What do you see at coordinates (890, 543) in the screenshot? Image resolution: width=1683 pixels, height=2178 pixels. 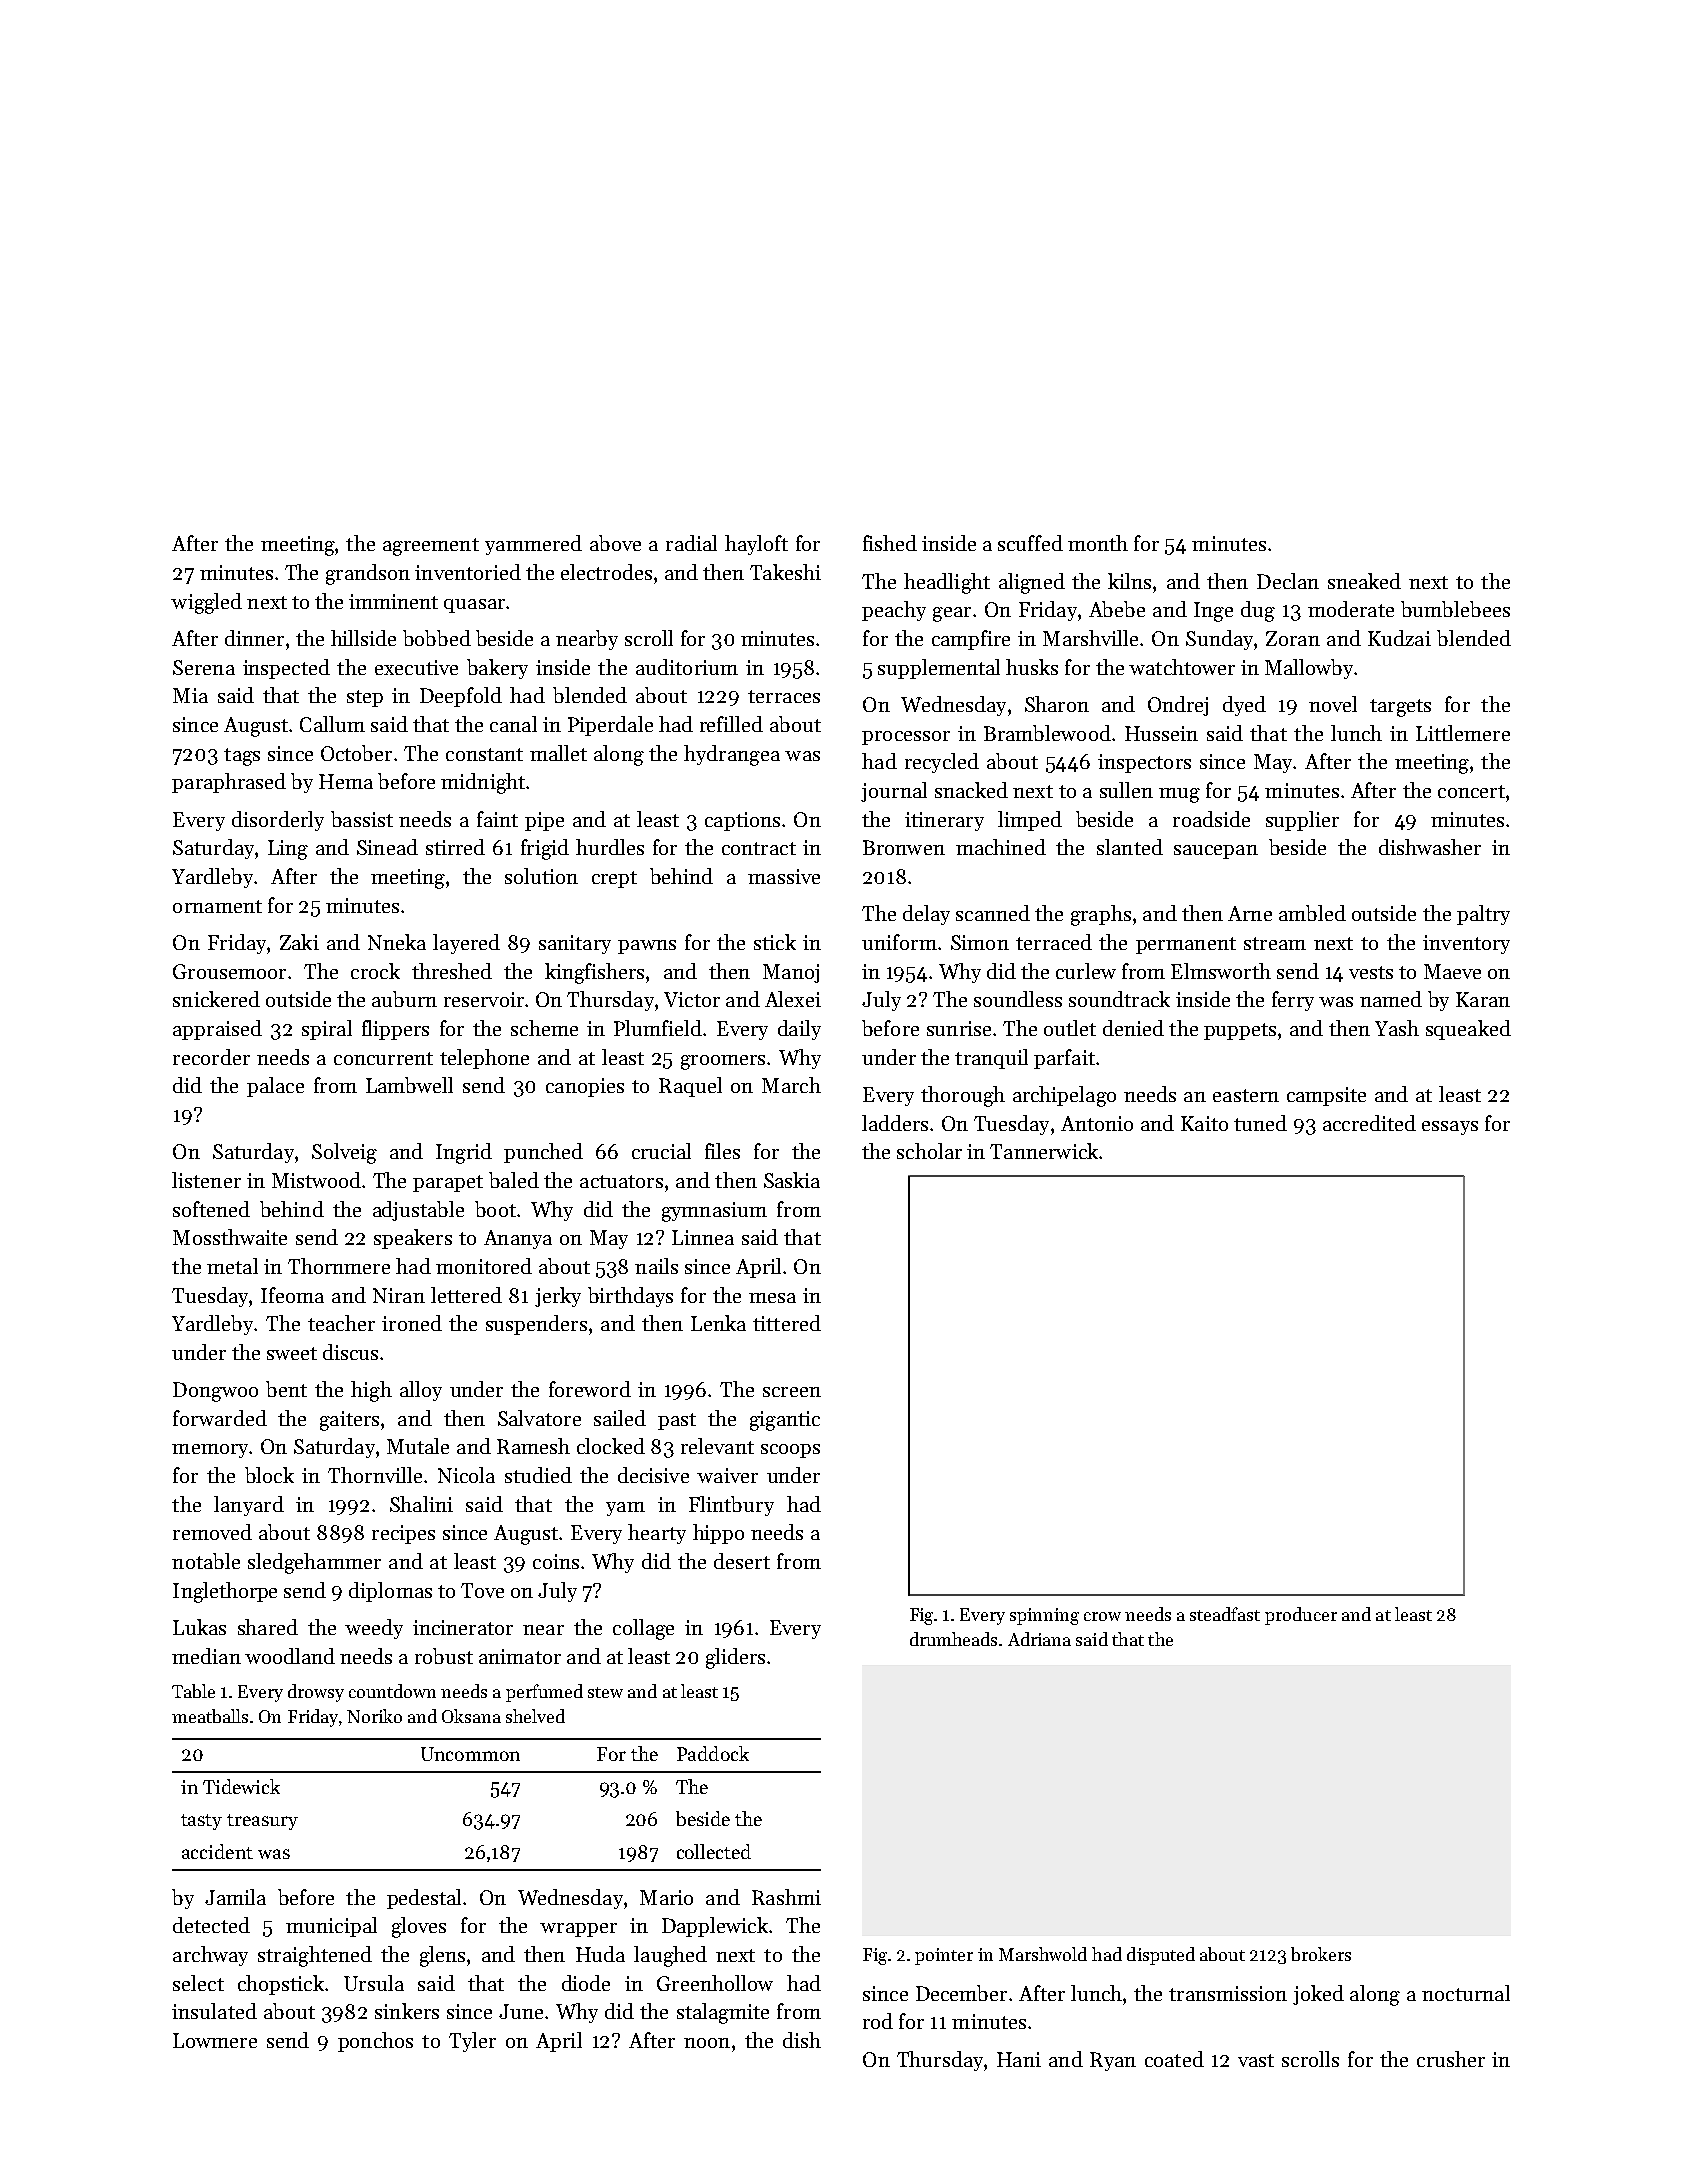 I see `fished` at bounding box center [890, 543].
